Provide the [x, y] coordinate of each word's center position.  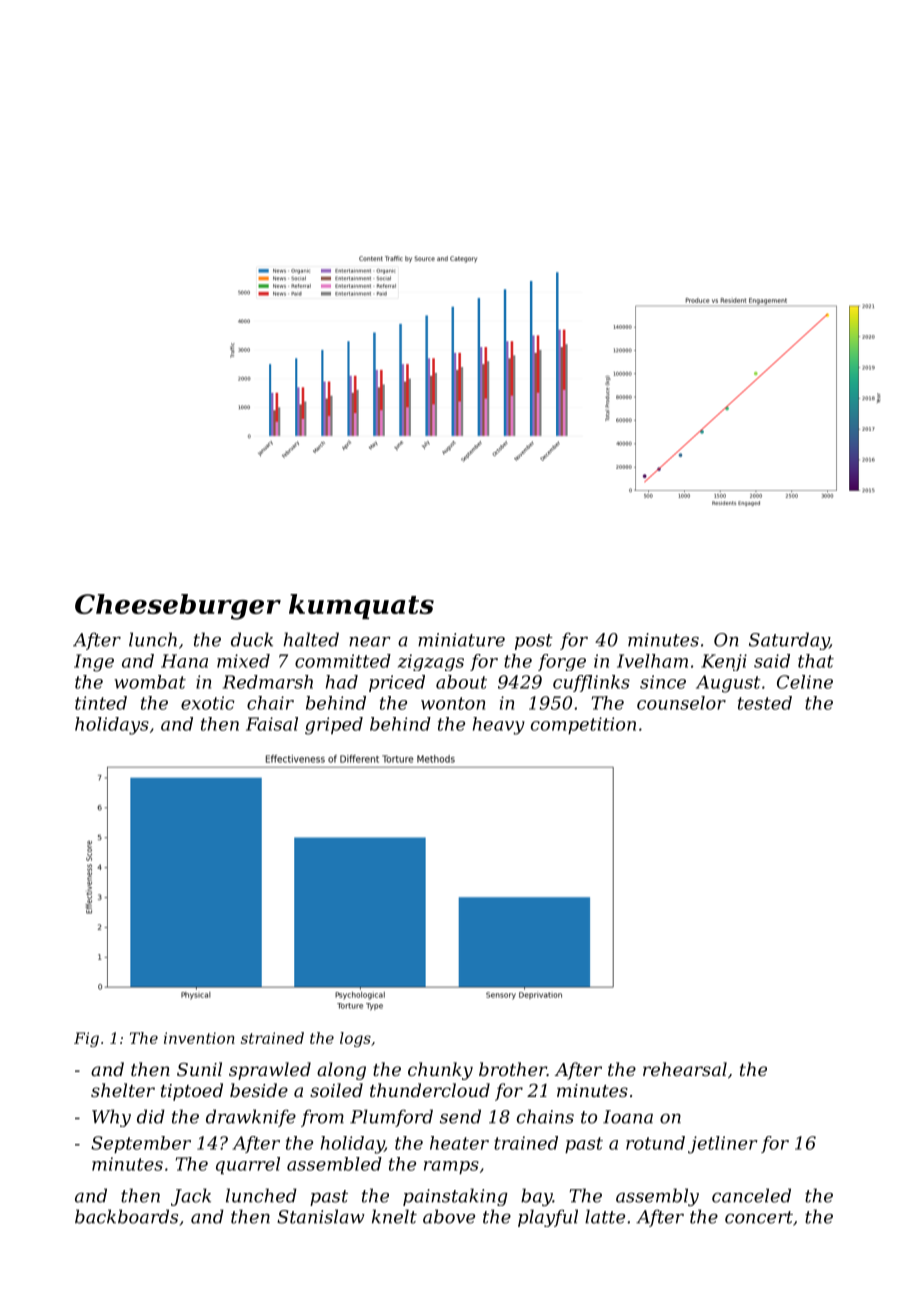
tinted [101, 703]
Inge [94, 663]
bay [537, 1197]
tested [765, 703]
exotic [208, 703]
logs [355, 1039]
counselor [681, 703]
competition [583, 725]
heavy [499, 726]
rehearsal [685, 1069]
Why [111, 1118]
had [342, 682]
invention [199, 1038]
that [816, 661]
